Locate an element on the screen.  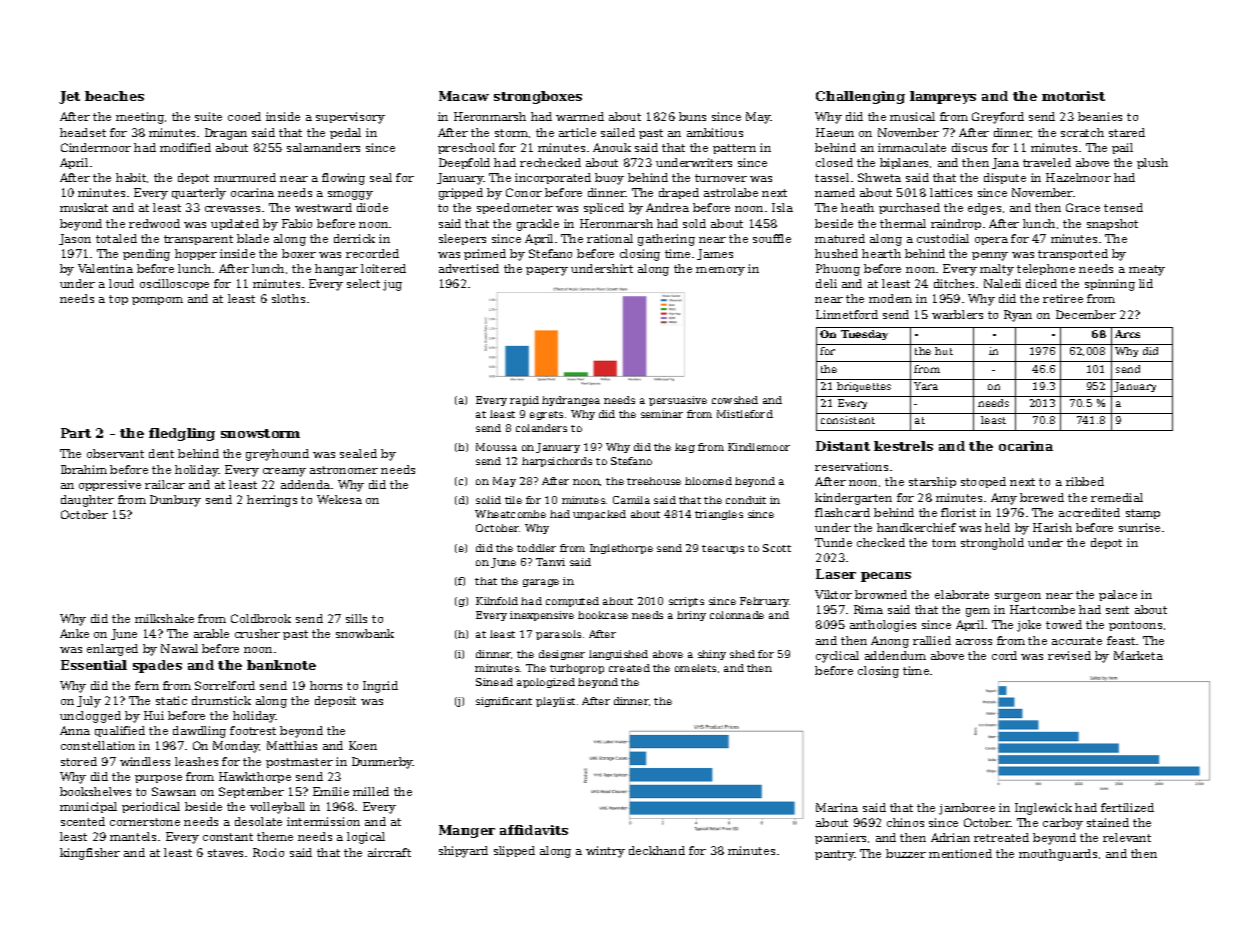
hut is located at coordinates (944, 351).
